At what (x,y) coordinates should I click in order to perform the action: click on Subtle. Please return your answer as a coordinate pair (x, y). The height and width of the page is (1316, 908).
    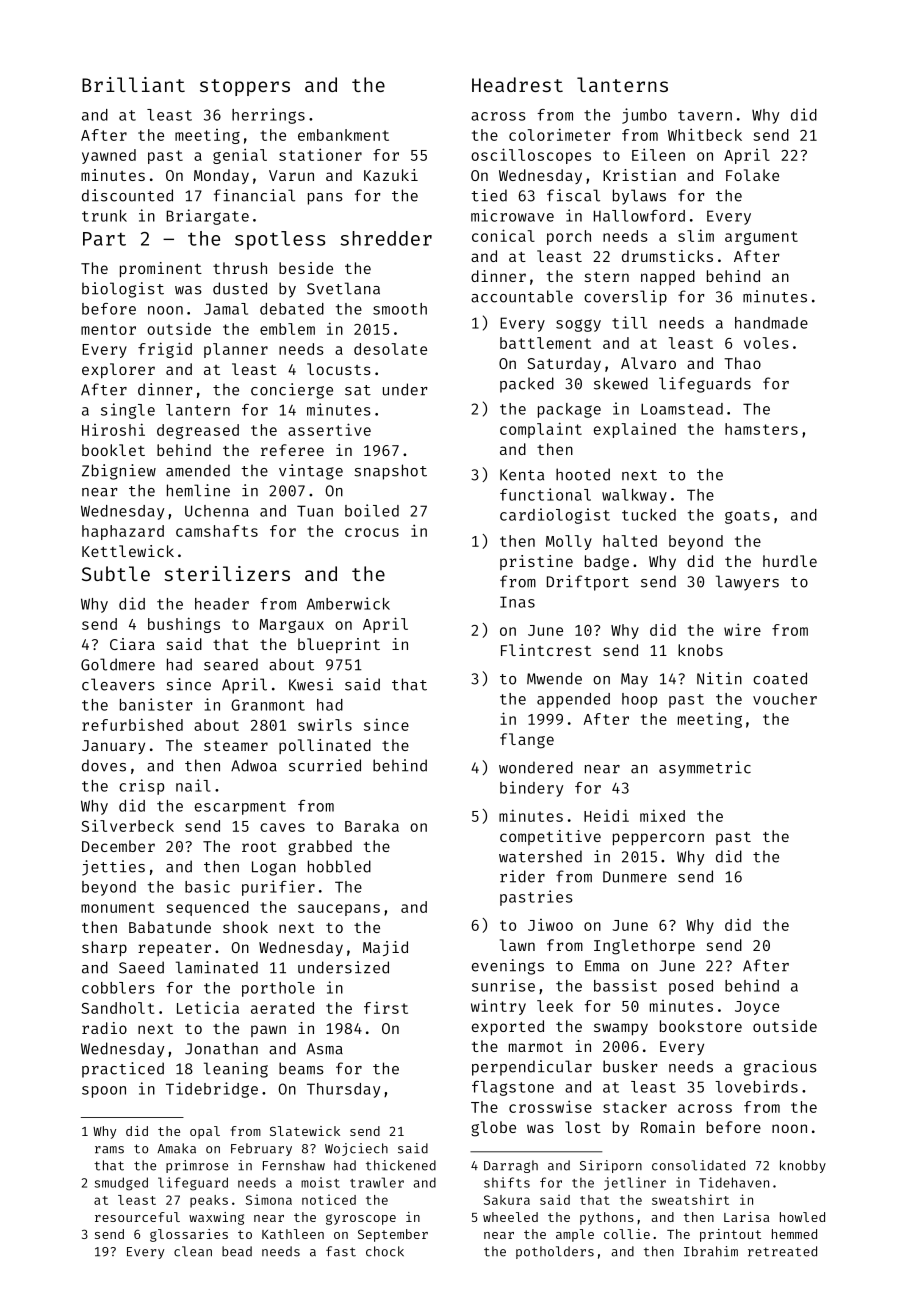
    Looking at the image, I should click on (116, 573).
